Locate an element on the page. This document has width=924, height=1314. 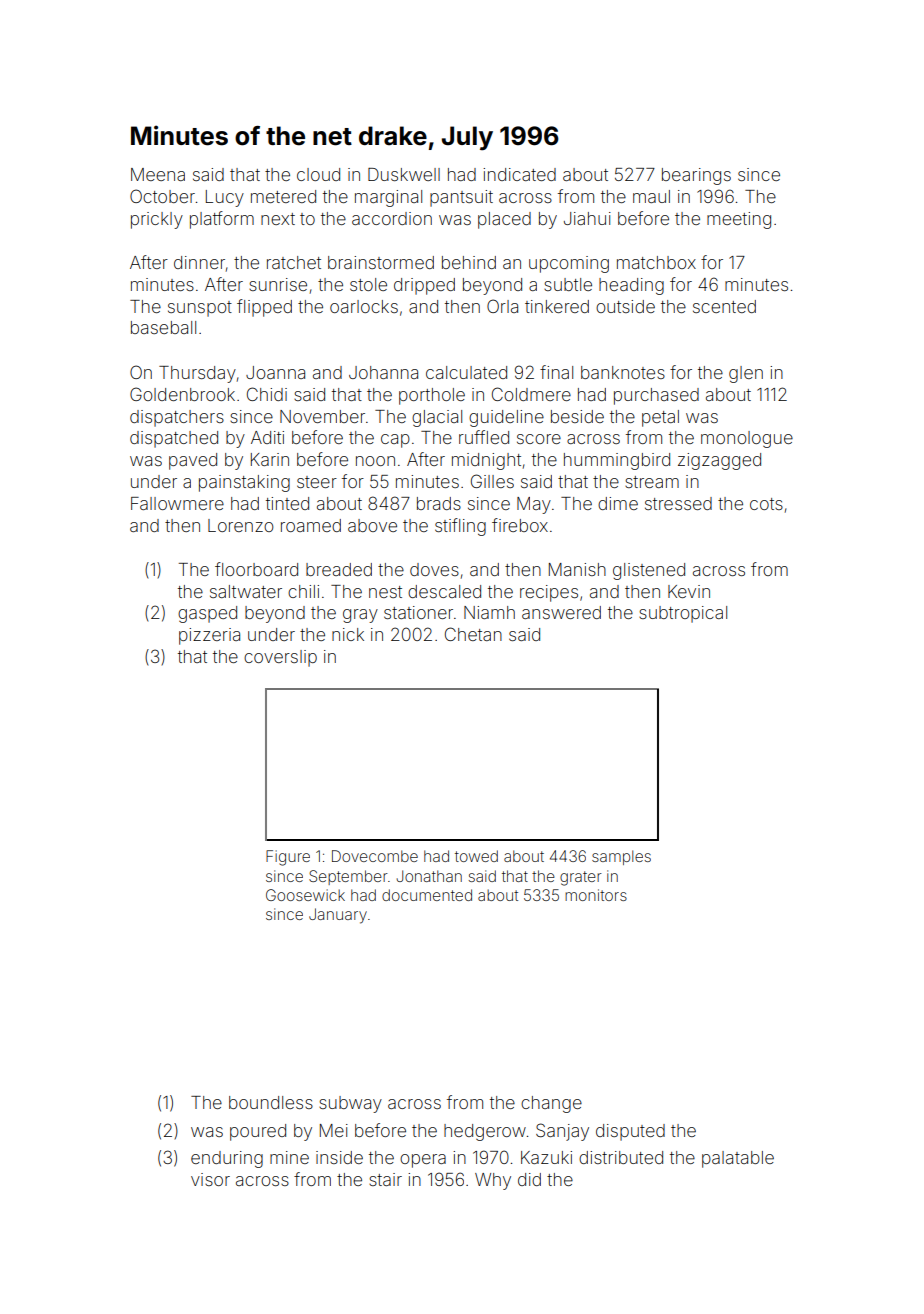
stair is located at coordinates (385, 1179).
